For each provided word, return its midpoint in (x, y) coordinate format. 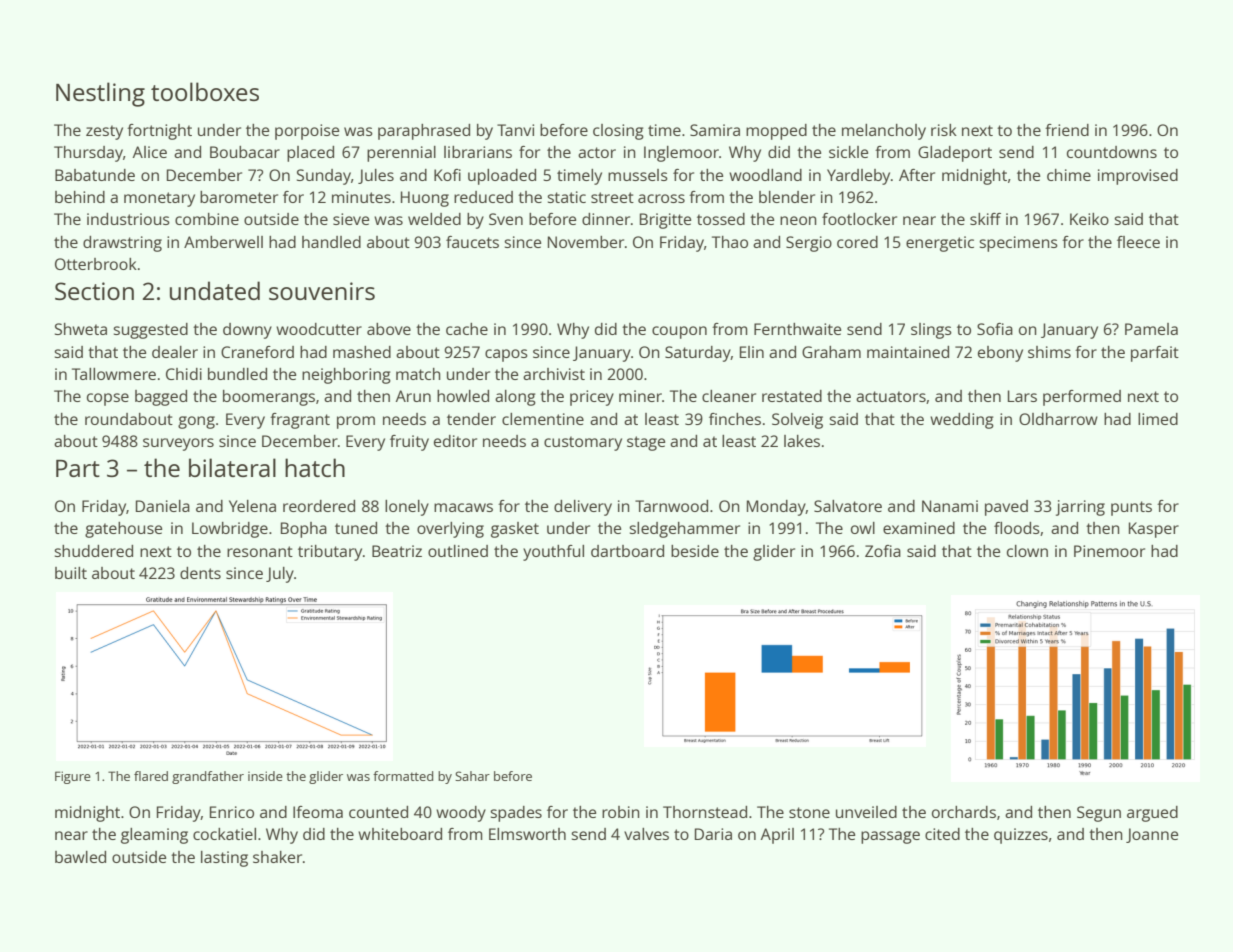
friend (1067, 130)
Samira (715, 130)
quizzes (1021, 836)
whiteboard (400, 834)
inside (265, 776)
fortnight (159, 132)
